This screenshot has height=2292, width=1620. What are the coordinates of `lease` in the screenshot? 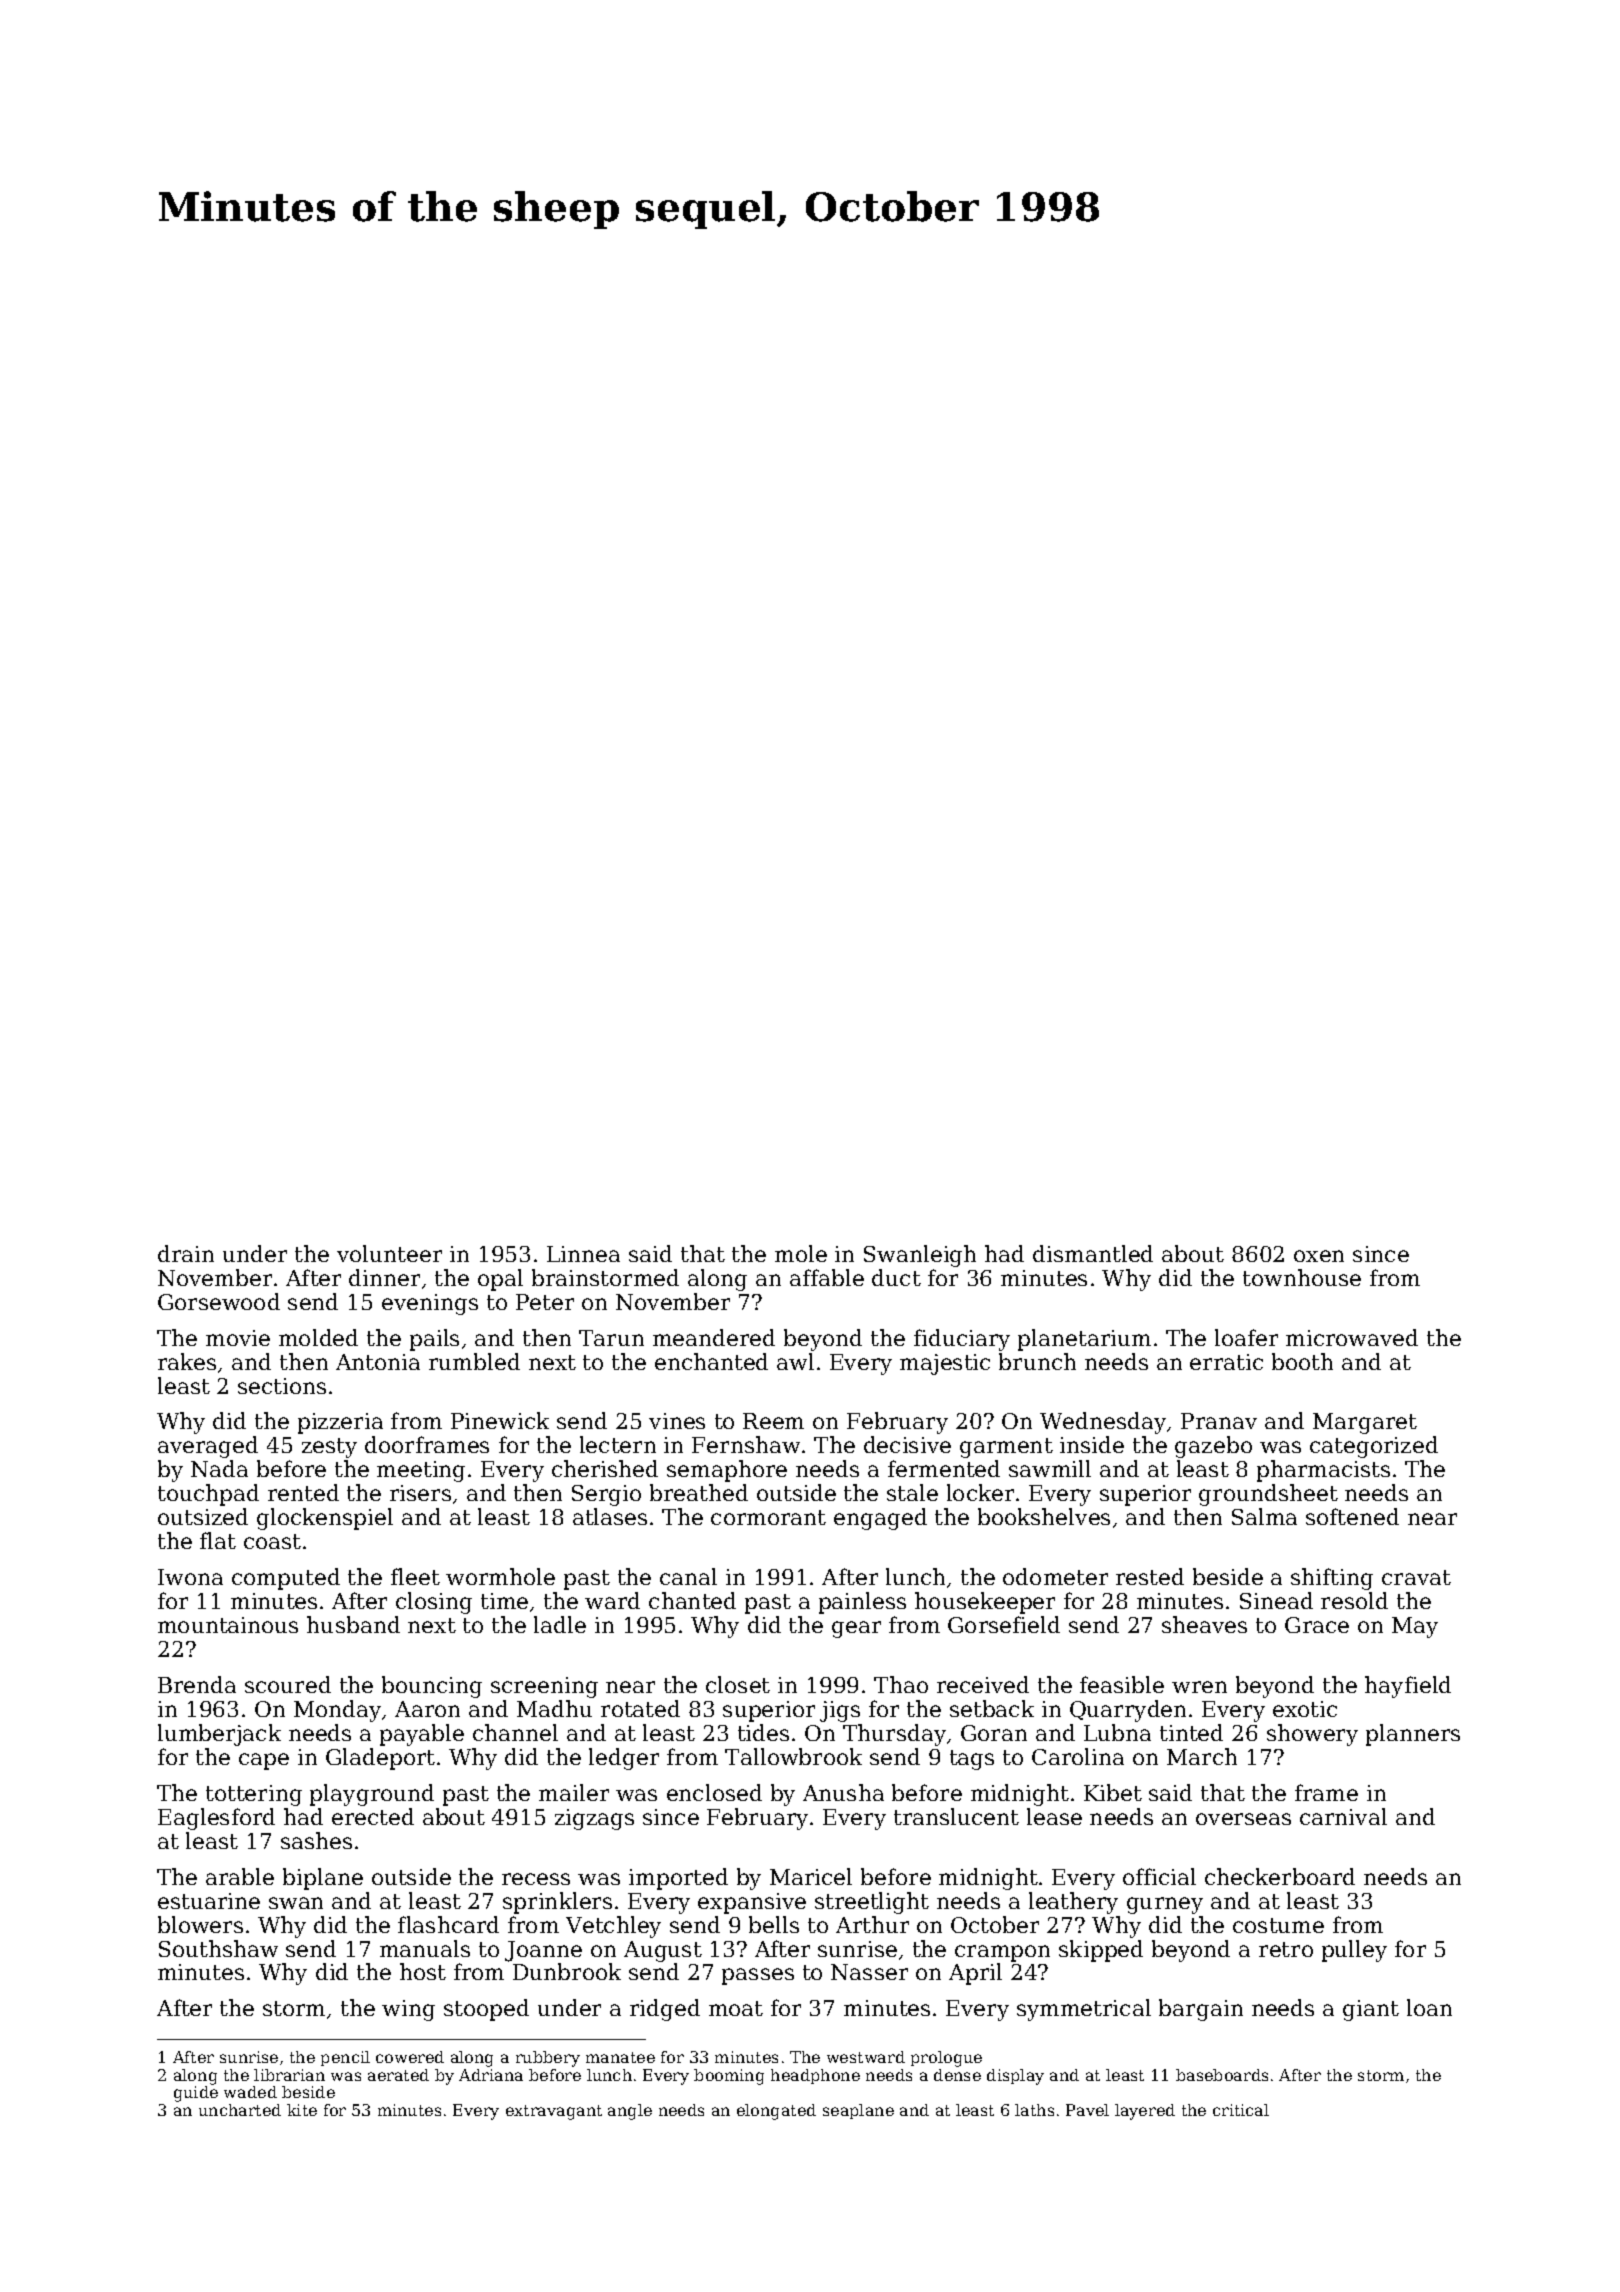 It's located at (1054, 1816).
